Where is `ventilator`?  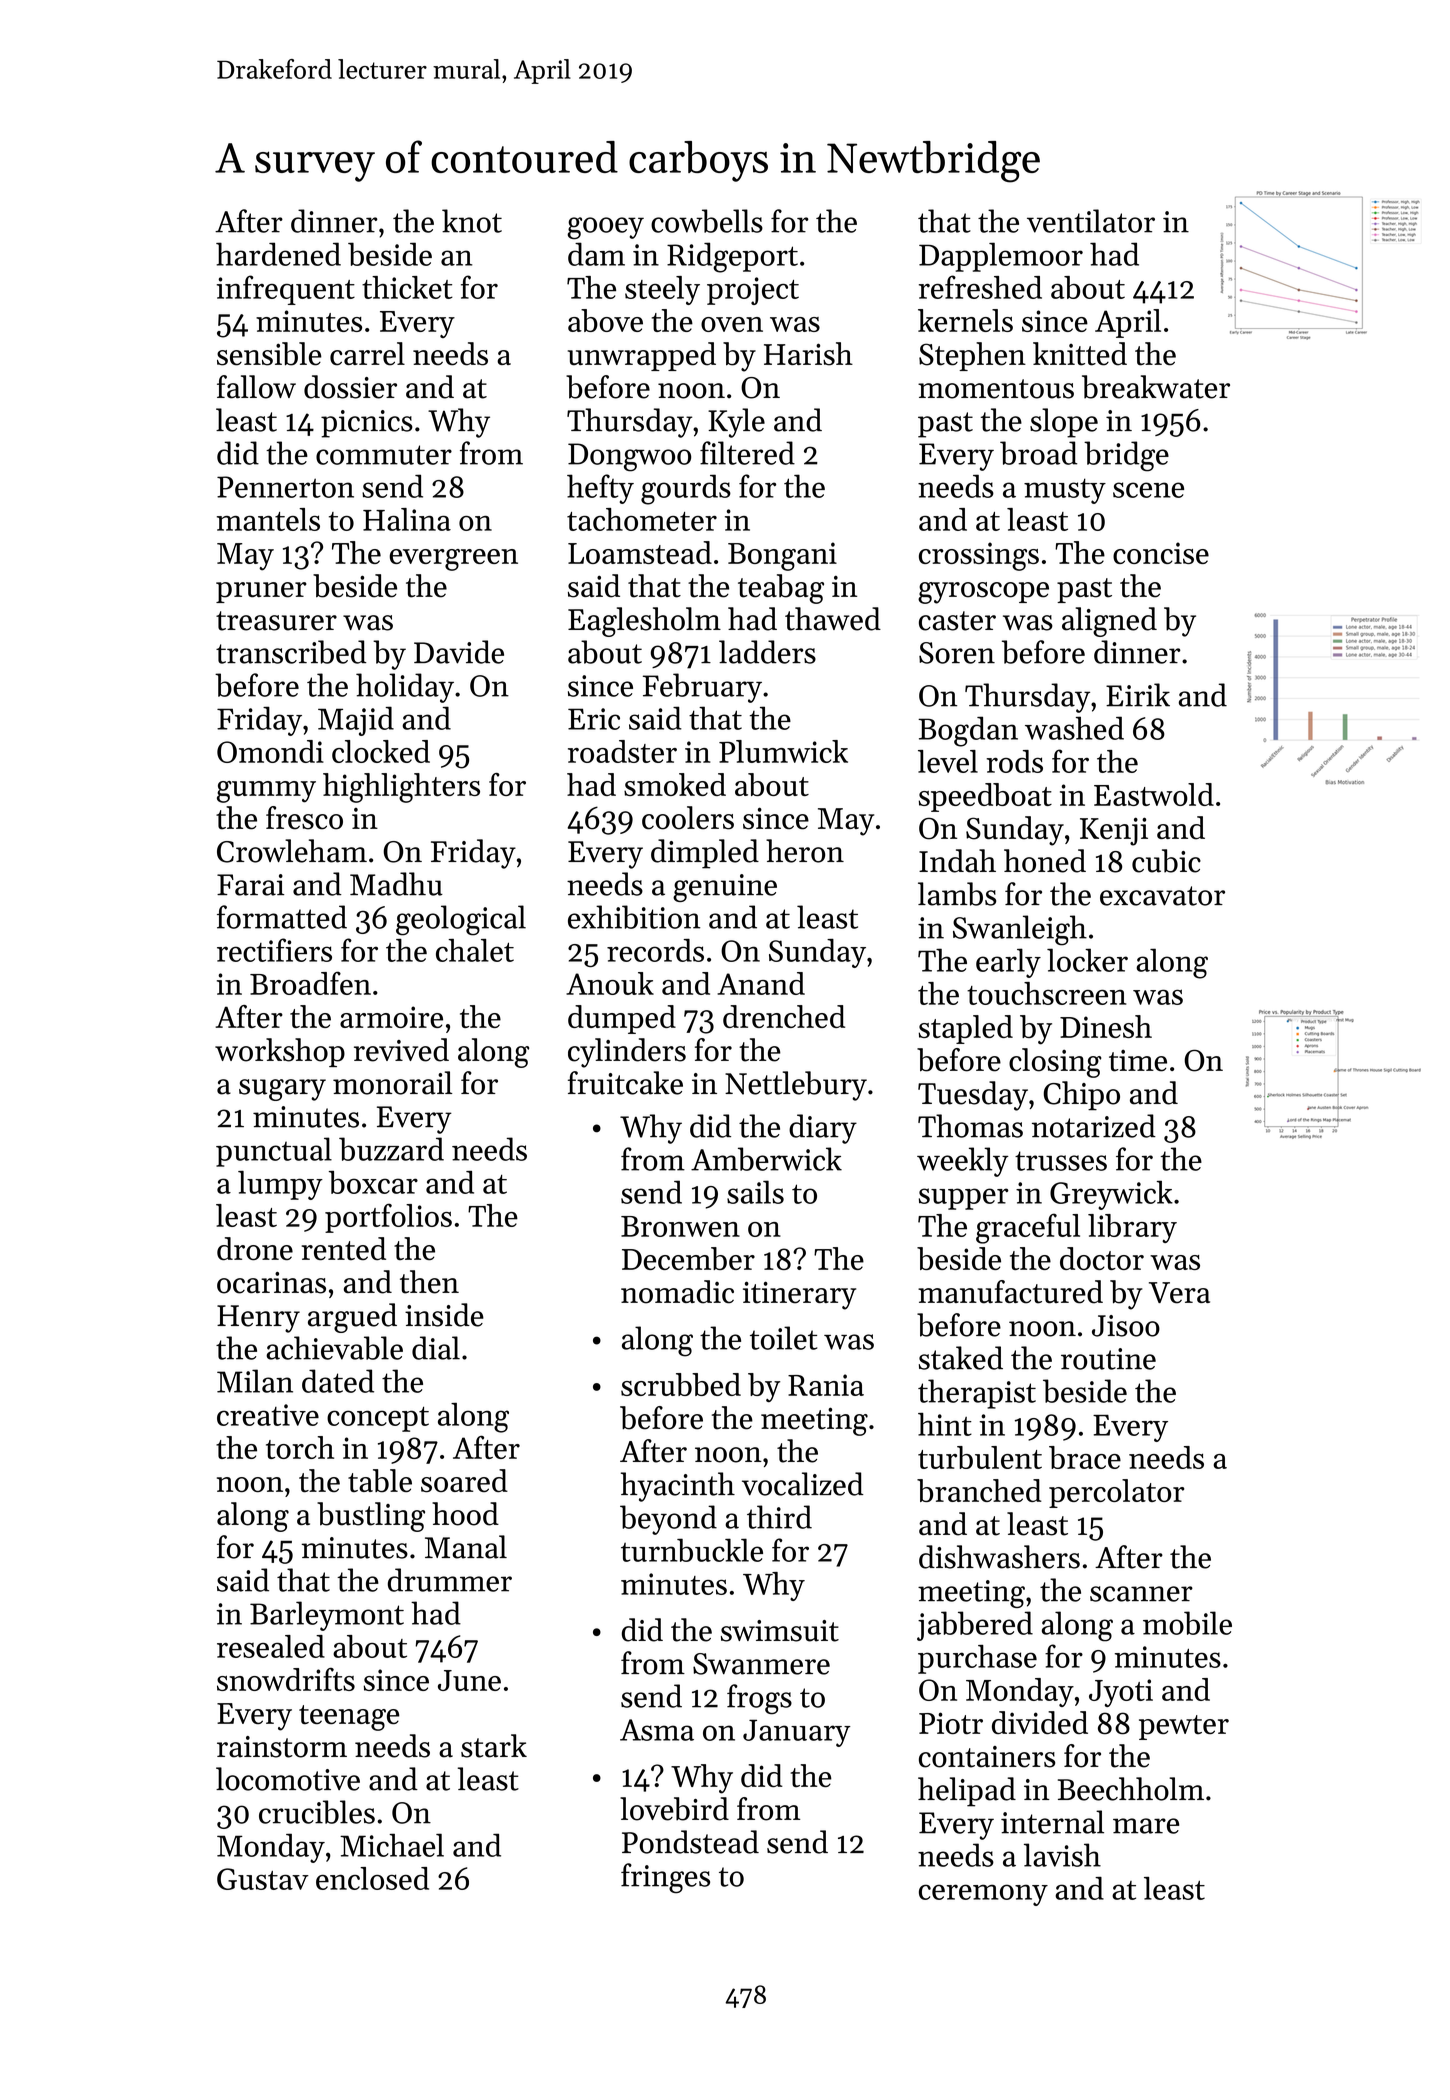 ventilator is located at coordinates (1091, 221).
